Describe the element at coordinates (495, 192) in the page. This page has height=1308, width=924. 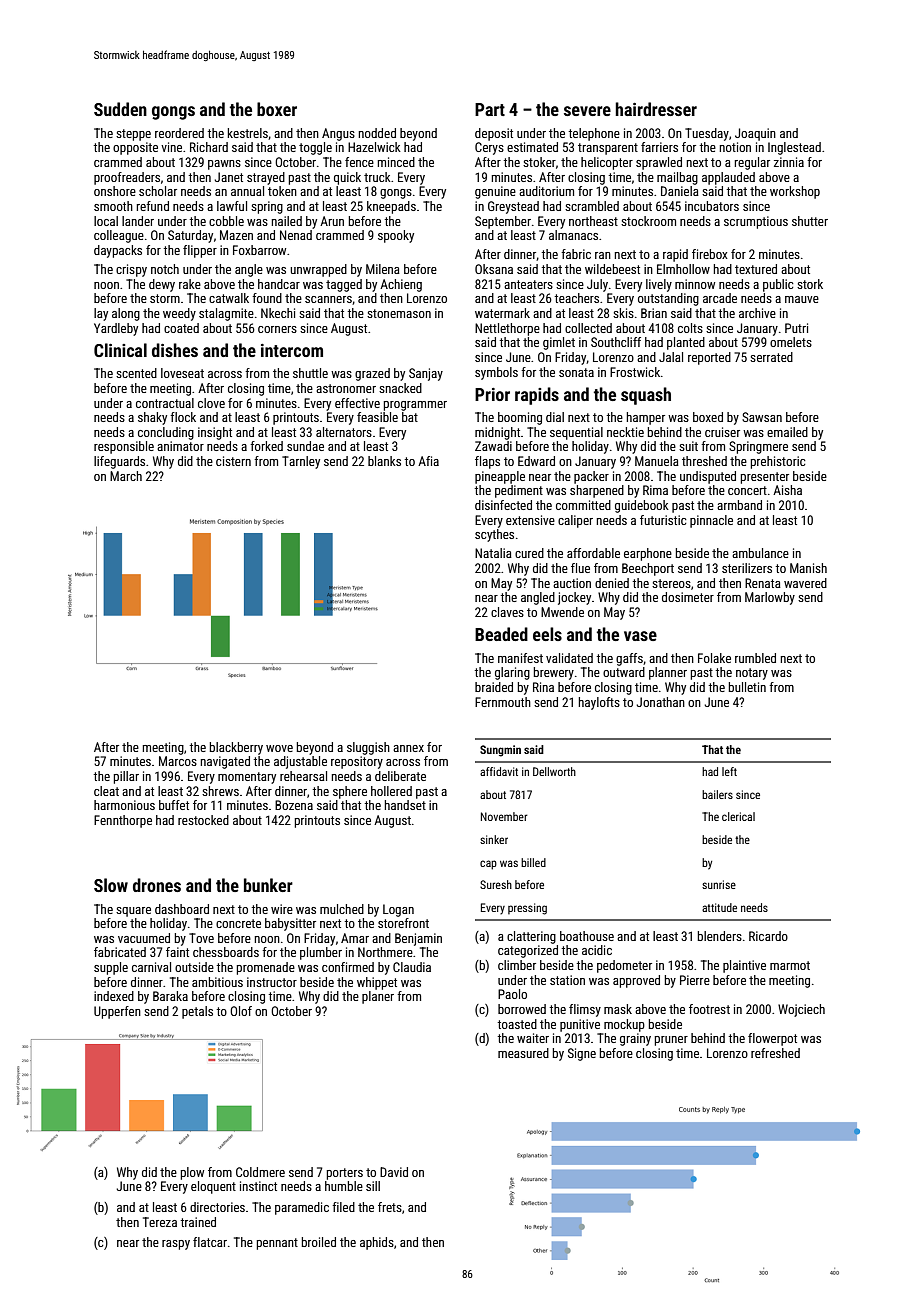
I see `genuine` at that location.
